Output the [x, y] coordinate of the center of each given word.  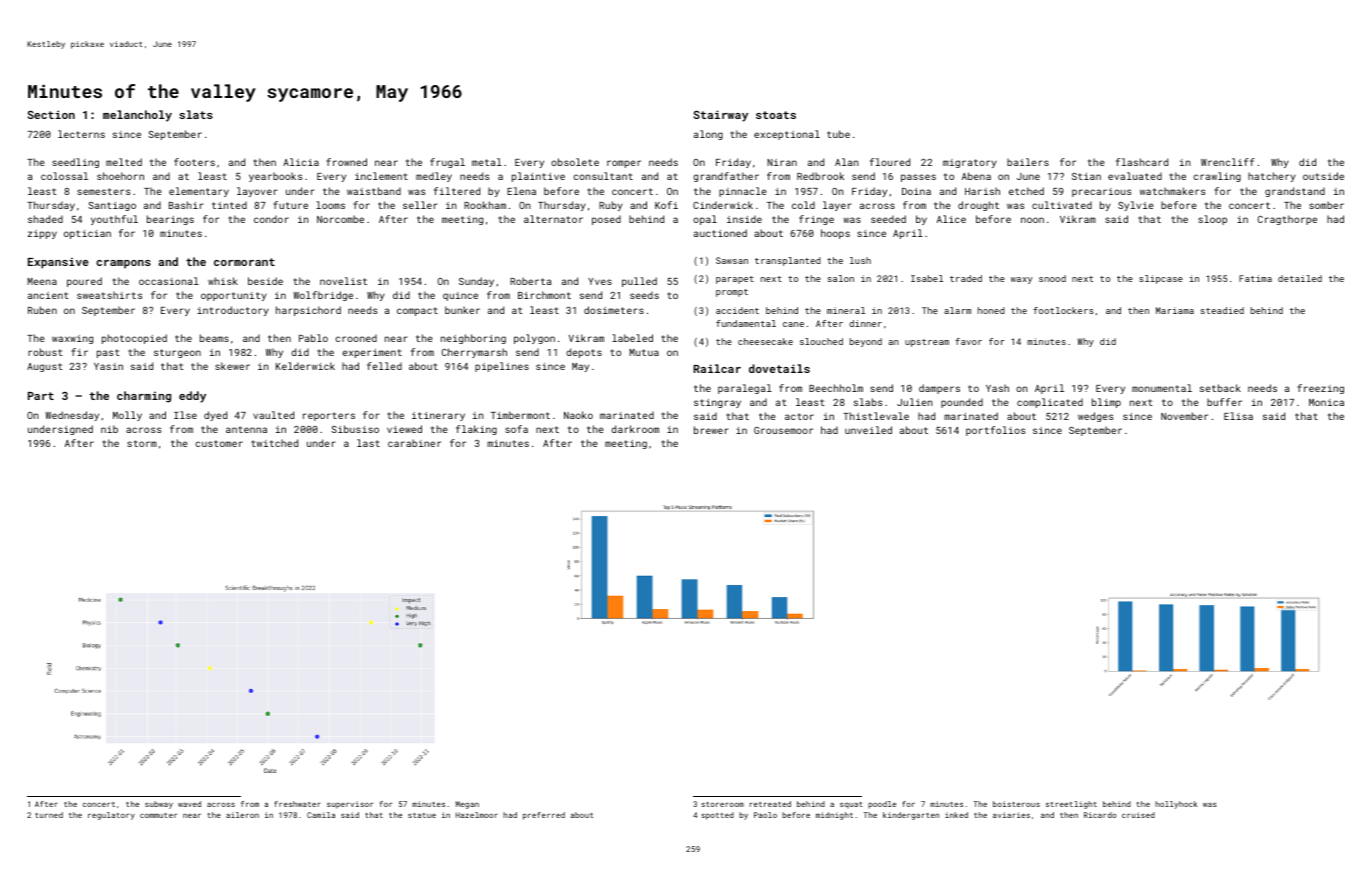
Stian [1086, 176]
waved [189, 804]
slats [196, 114]
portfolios [996, 431]
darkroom [635, 429]
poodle [882, 805]
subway [159, 805]
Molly [127, 416]
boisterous [1016, 804]
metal [487, 162]
